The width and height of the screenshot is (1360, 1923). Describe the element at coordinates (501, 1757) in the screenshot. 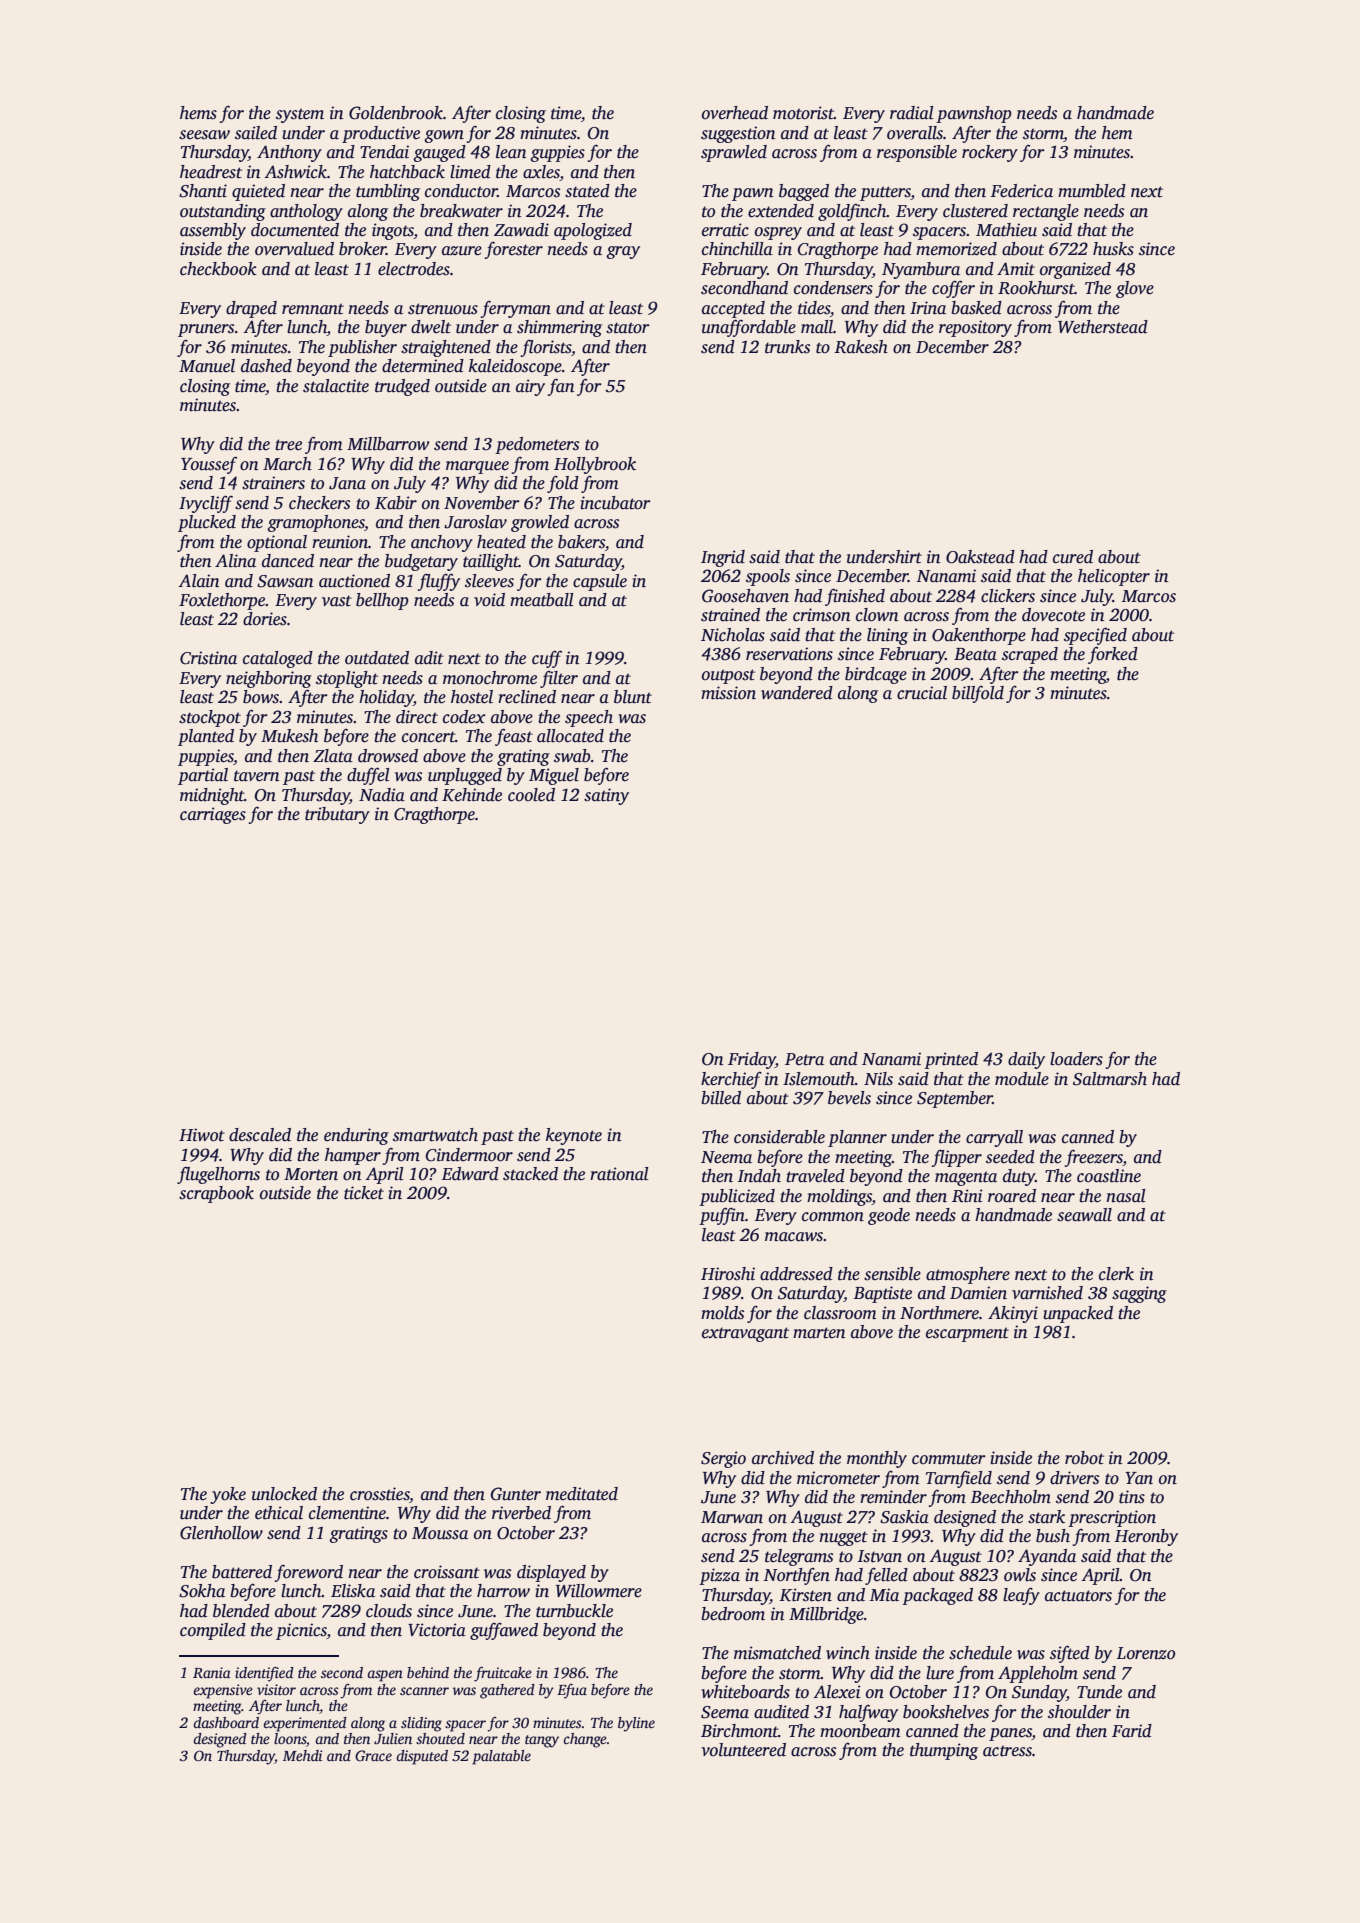

I see `palatable` at that location.
